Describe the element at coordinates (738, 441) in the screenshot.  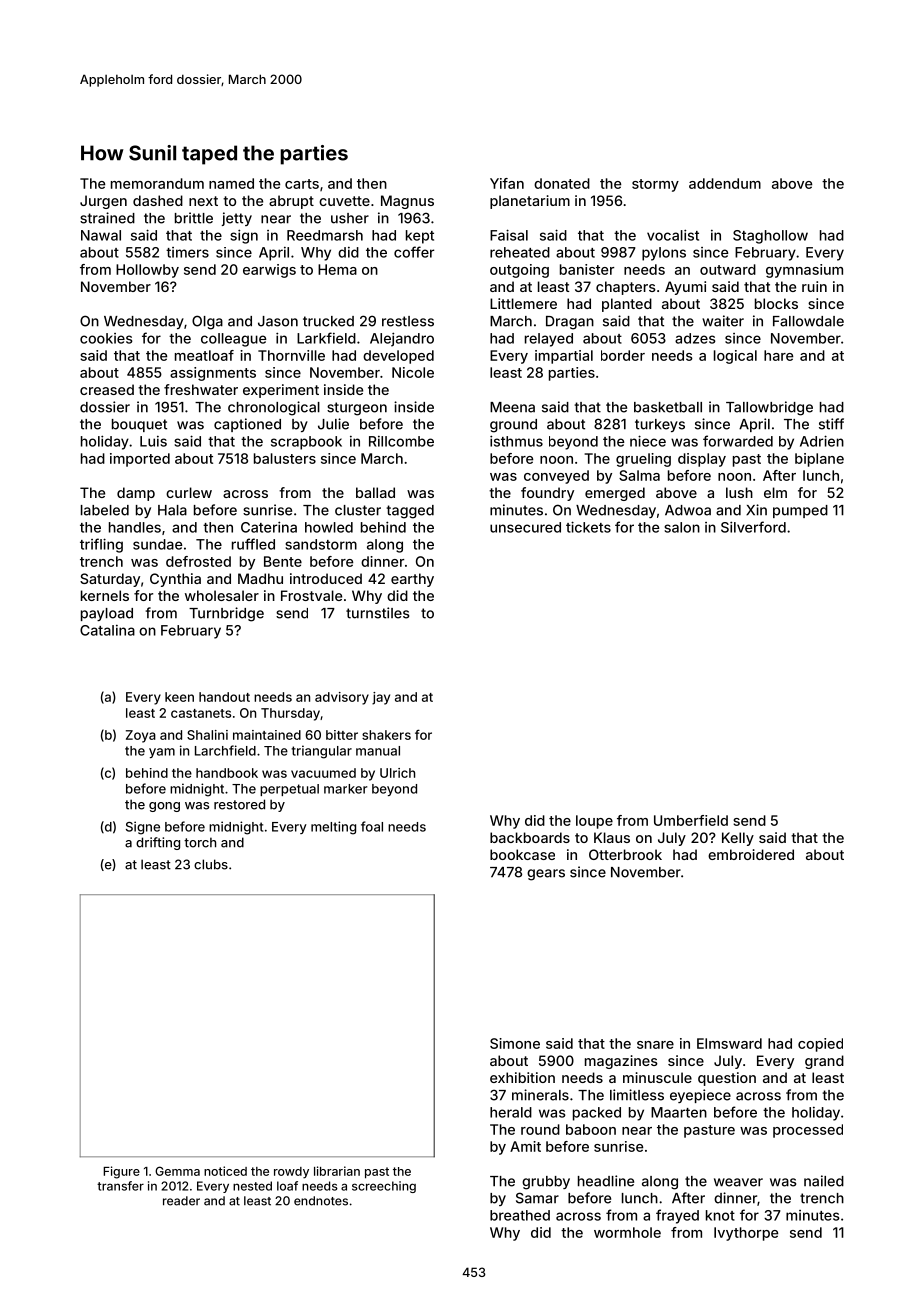
I see `forwarded` at that location.
